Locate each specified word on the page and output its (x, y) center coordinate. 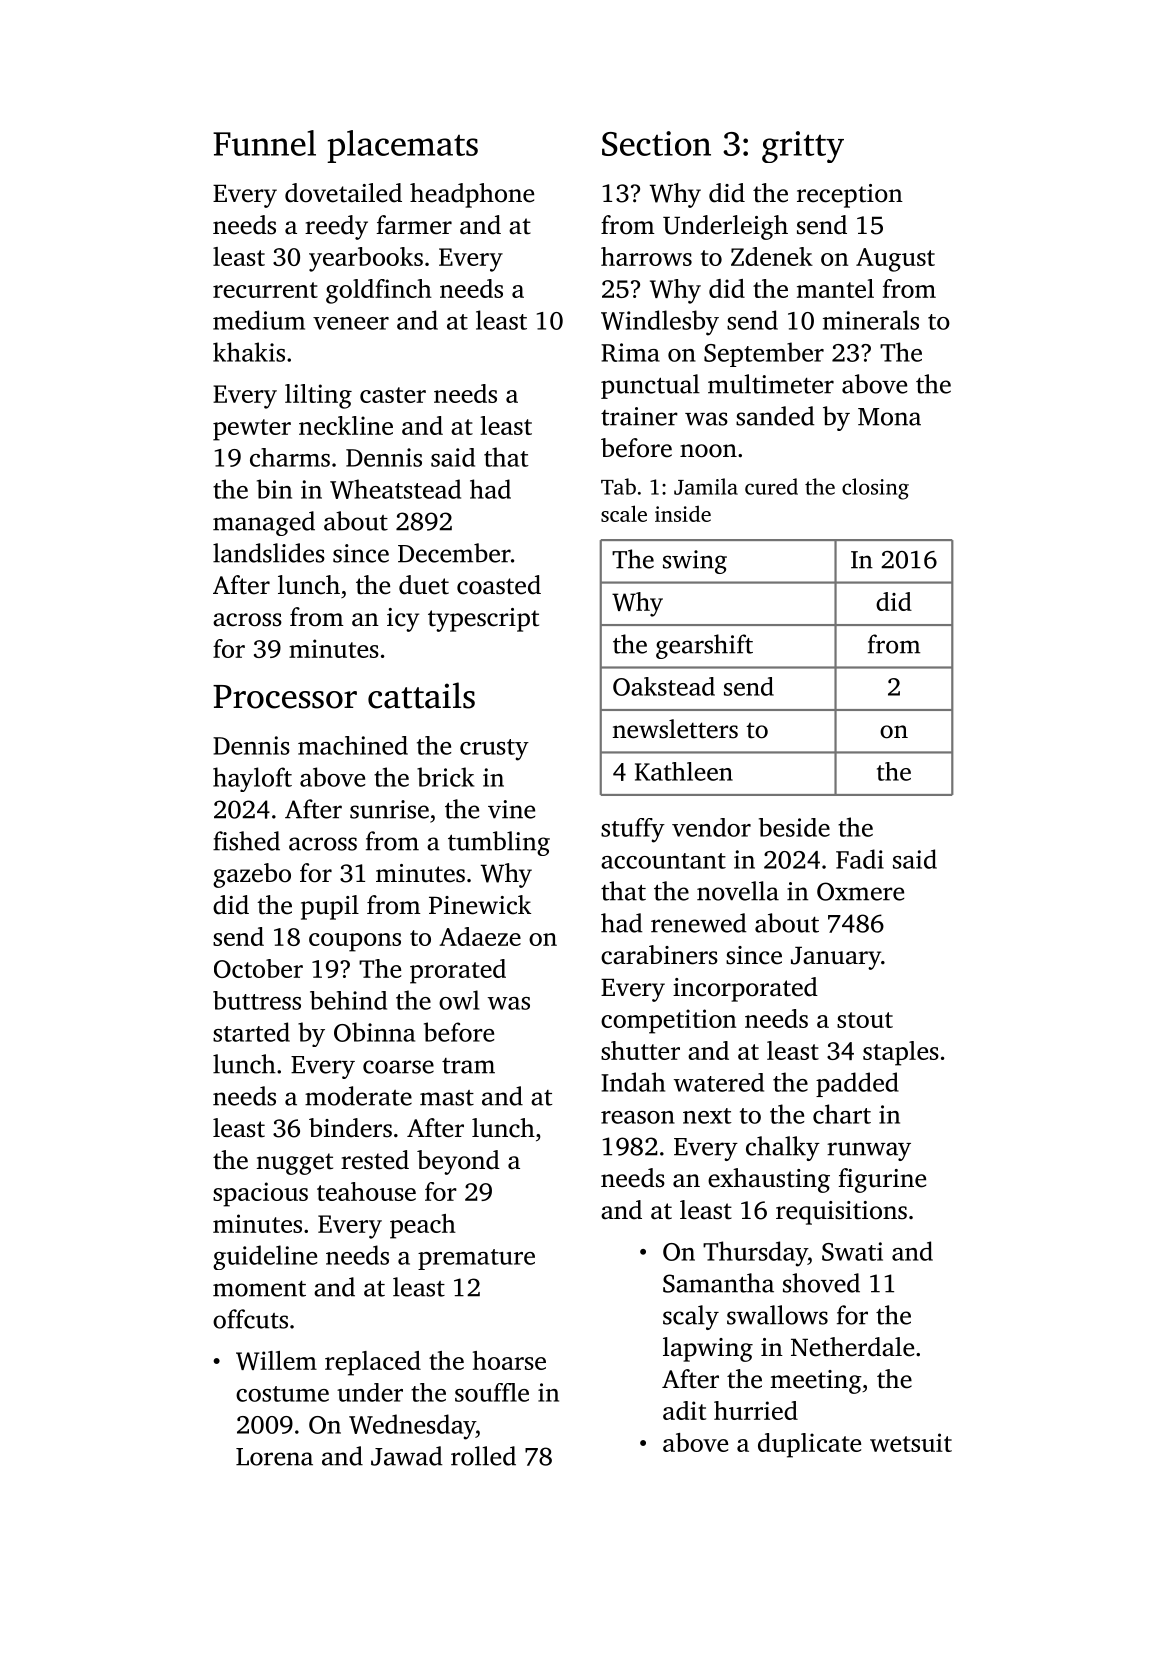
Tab (618, 486)
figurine (882, 1180)
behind (348, 1000)
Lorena (274, 1457)
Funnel (264, 143)
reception (850, 196)
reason (638, 1117)
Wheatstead (395, 489)
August (895, 260)
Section (656, 143)
